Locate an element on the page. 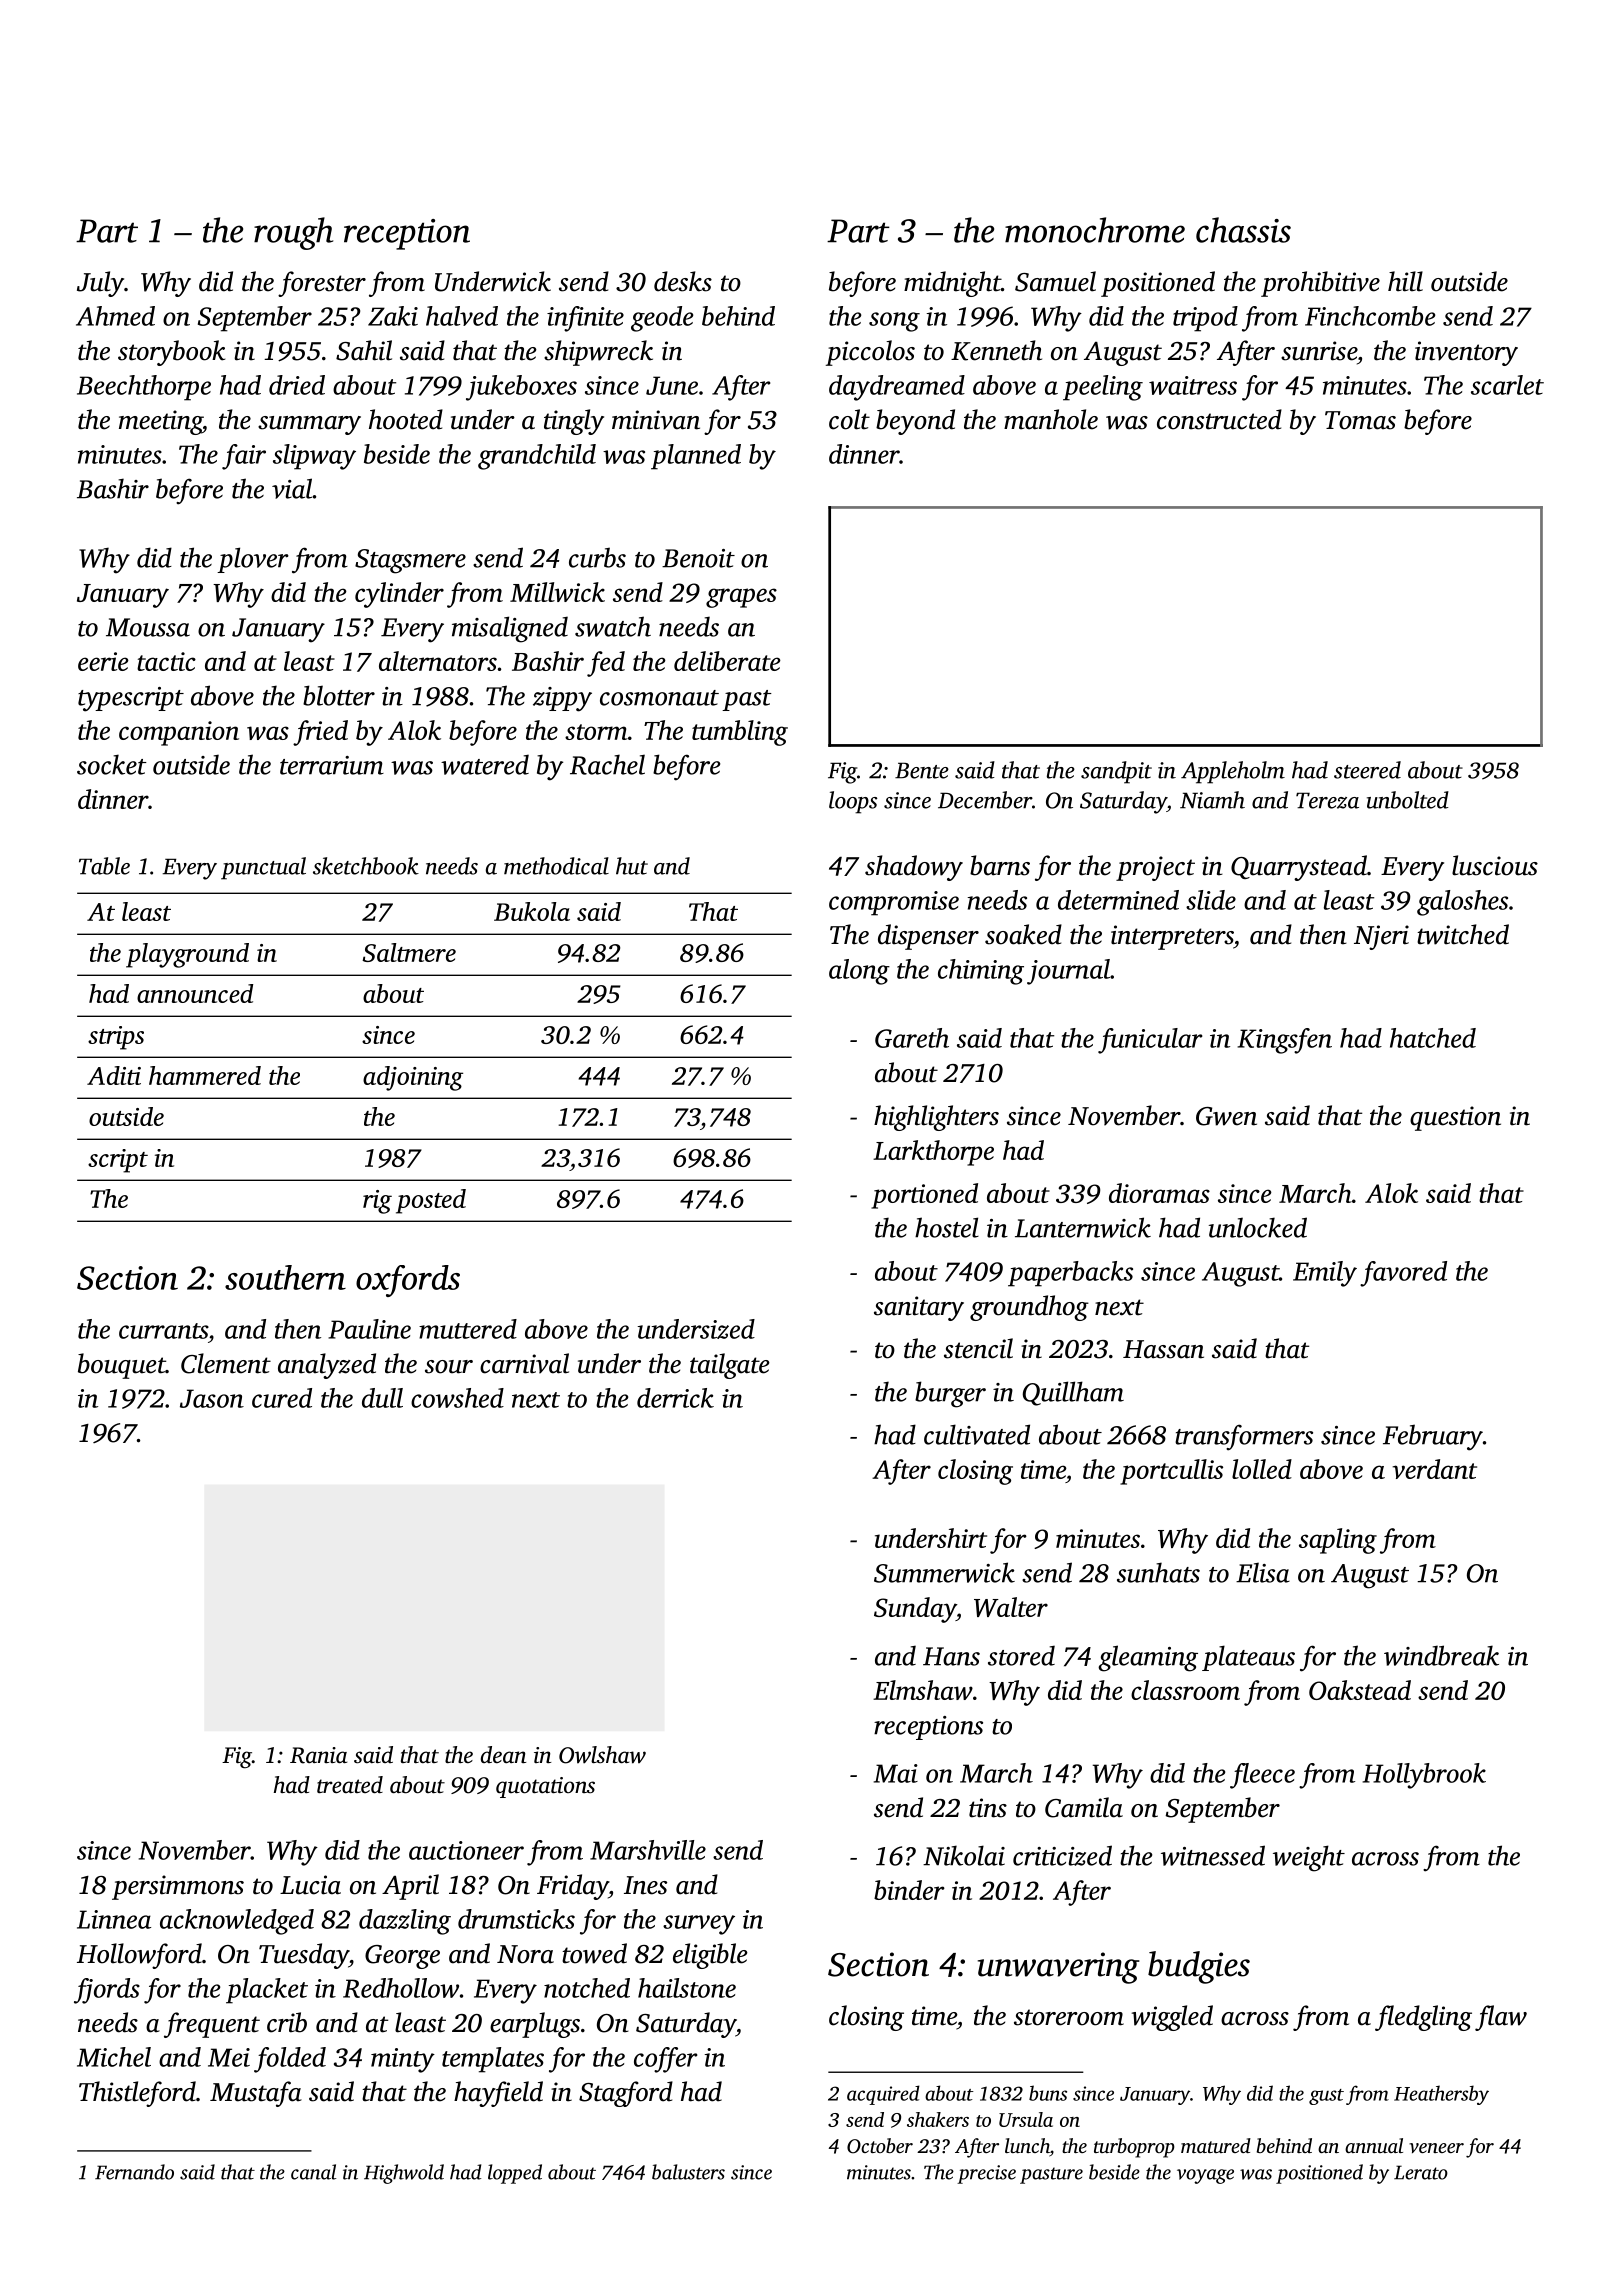 The width and height of the page is (1620, 2292). terrarium is located at coordinates (332, 765).
